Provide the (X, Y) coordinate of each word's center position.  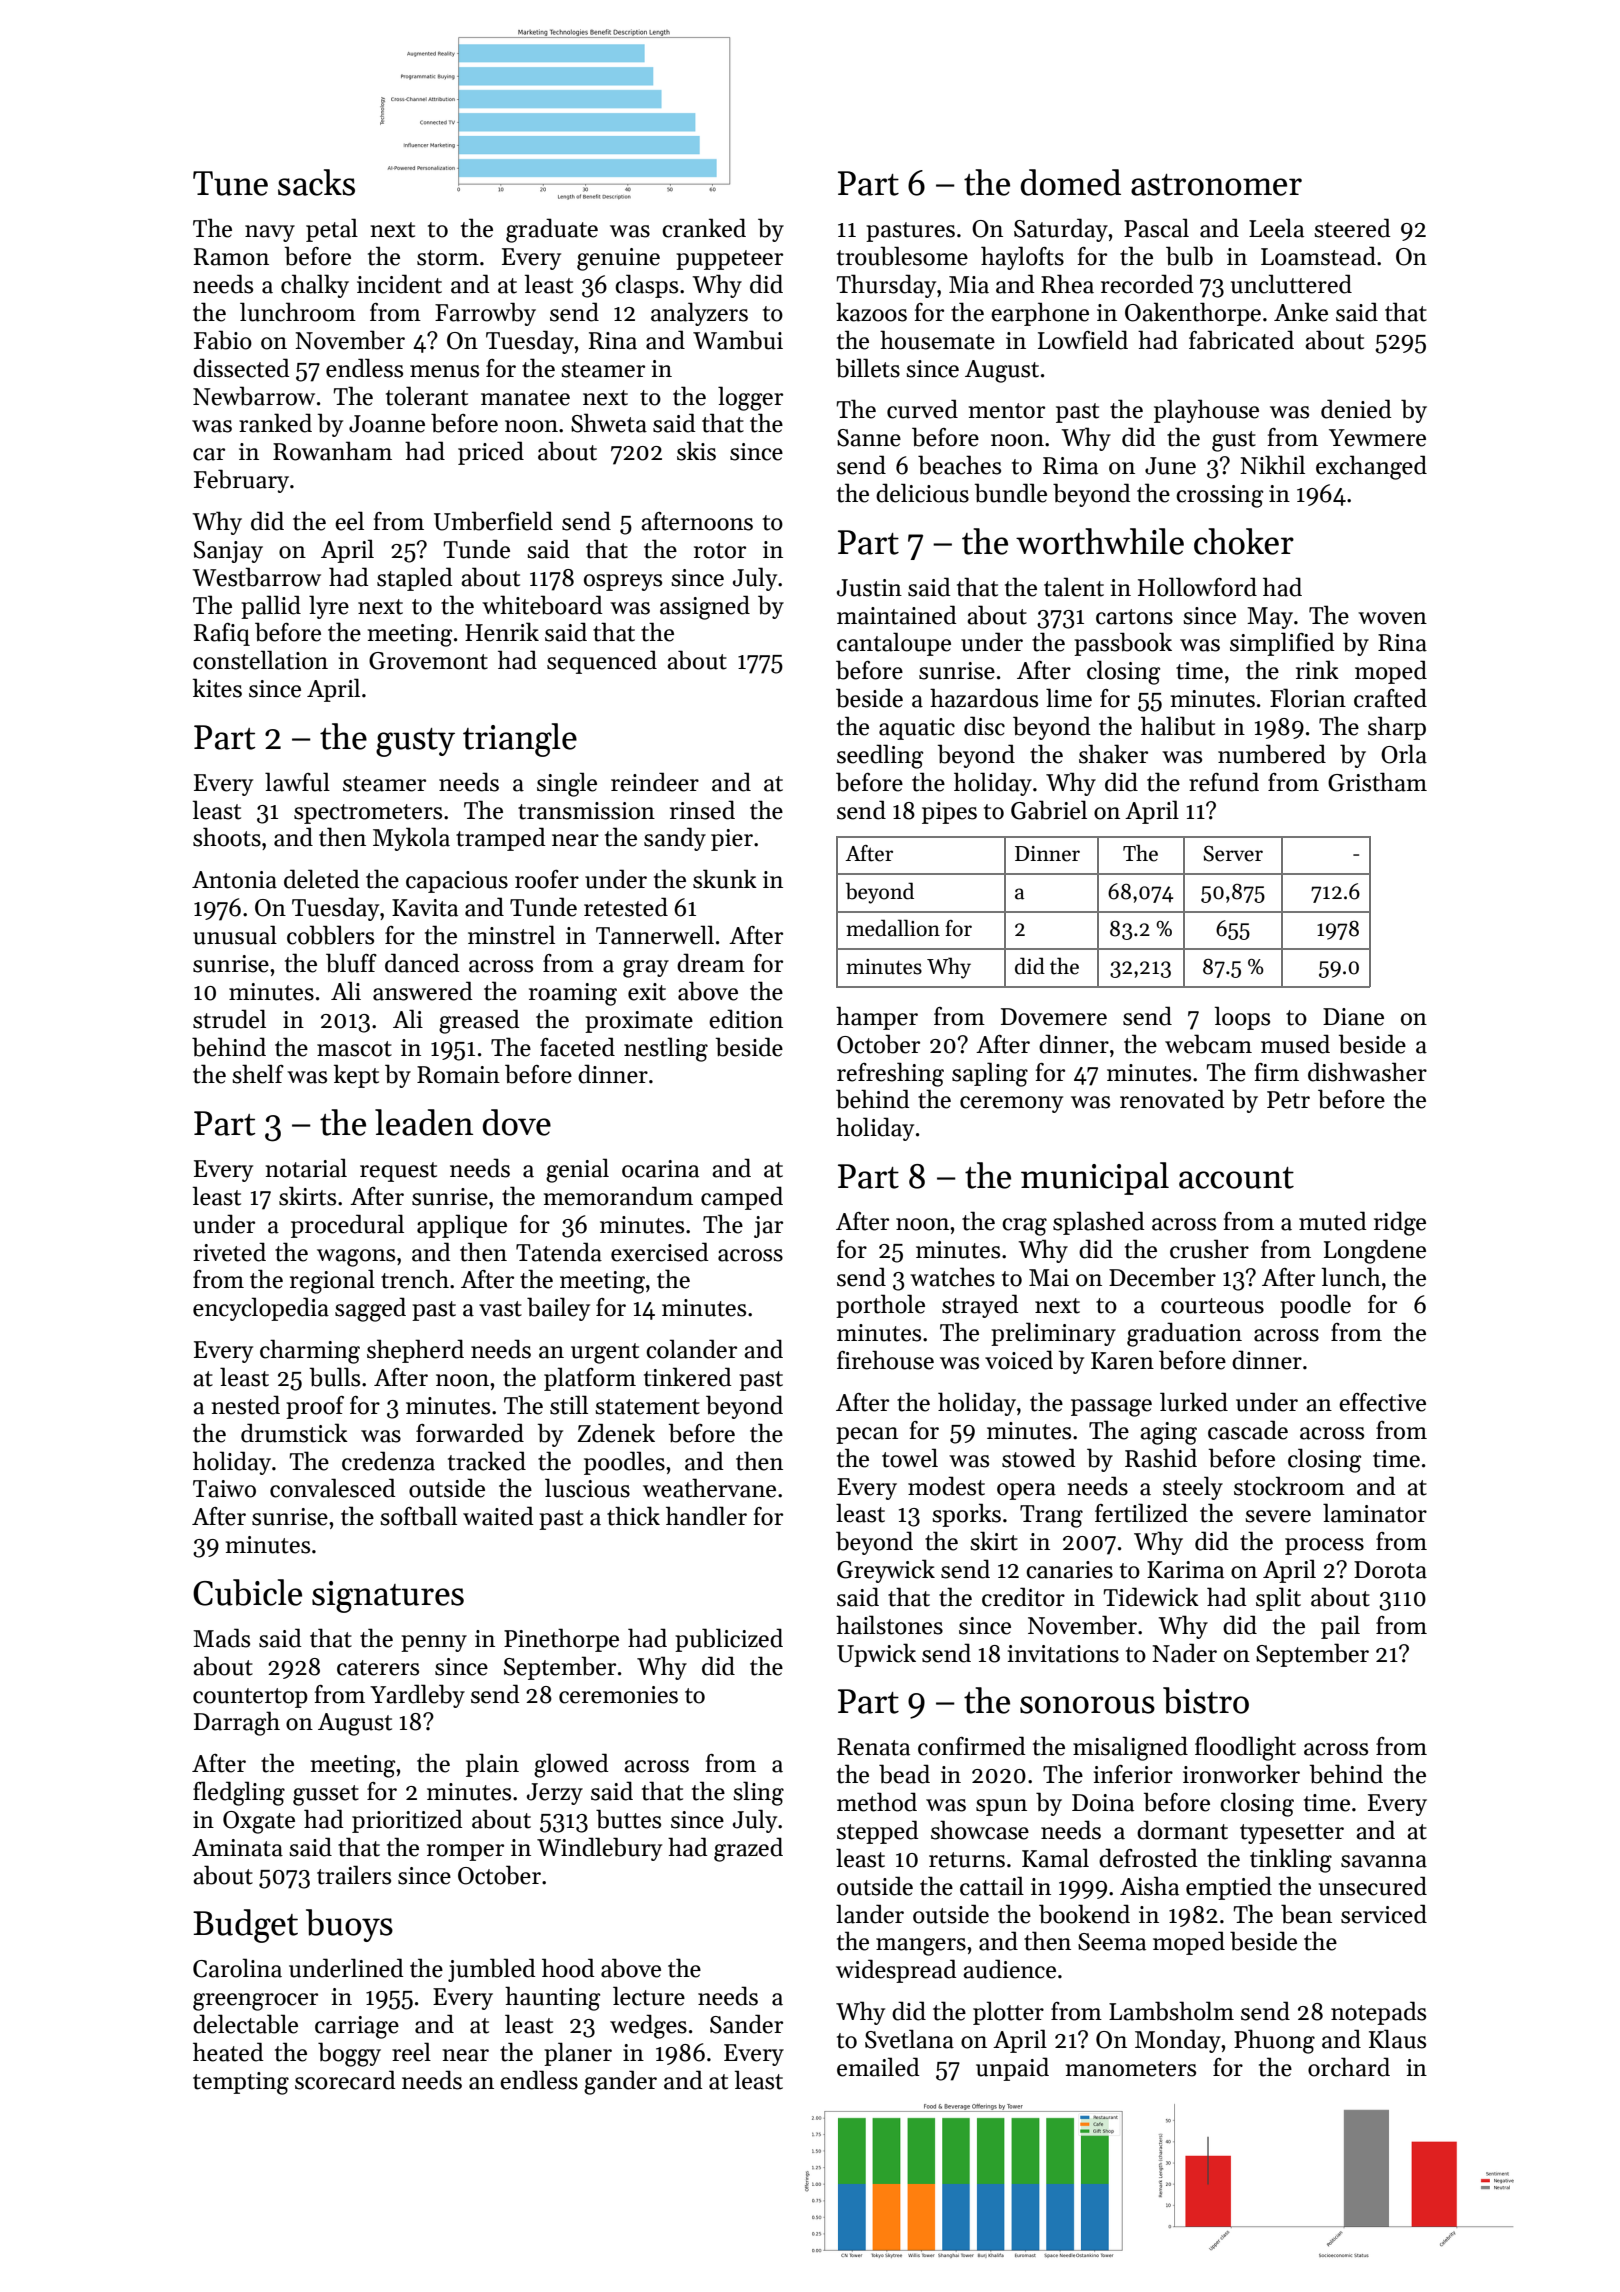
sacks (316, 182)
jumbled (492, 1970)
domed (1071, 182)
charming (310, 1351)
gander (620, 2082)
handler (706, 1516)
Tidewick (1151, 1597)
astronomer (1216, 185)
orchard (1349, 2067)
